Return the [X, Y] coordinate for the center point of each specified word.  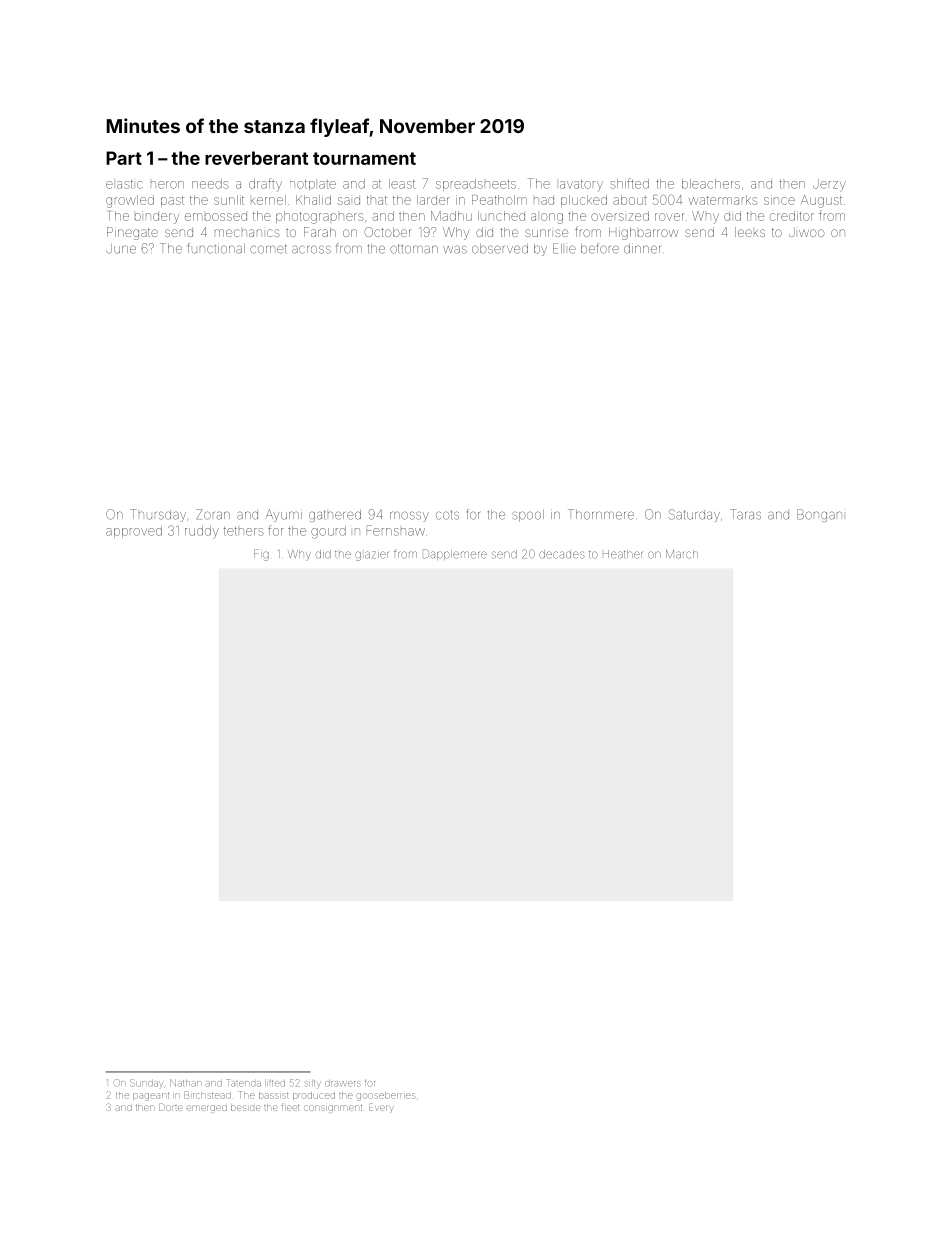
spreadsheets [476, 185]
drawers [342, 1084]
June [121, 249]
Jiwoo [807, 232]
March [682, 554]
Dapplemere [455, 554]
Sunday [146, 1083]
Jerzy [829, 185]
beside [245, 1108]
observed [500, 249]
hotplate [313, 185]
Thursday [158, 515]
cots [447, 515]
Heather [622, 554]
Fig [261, 555]
